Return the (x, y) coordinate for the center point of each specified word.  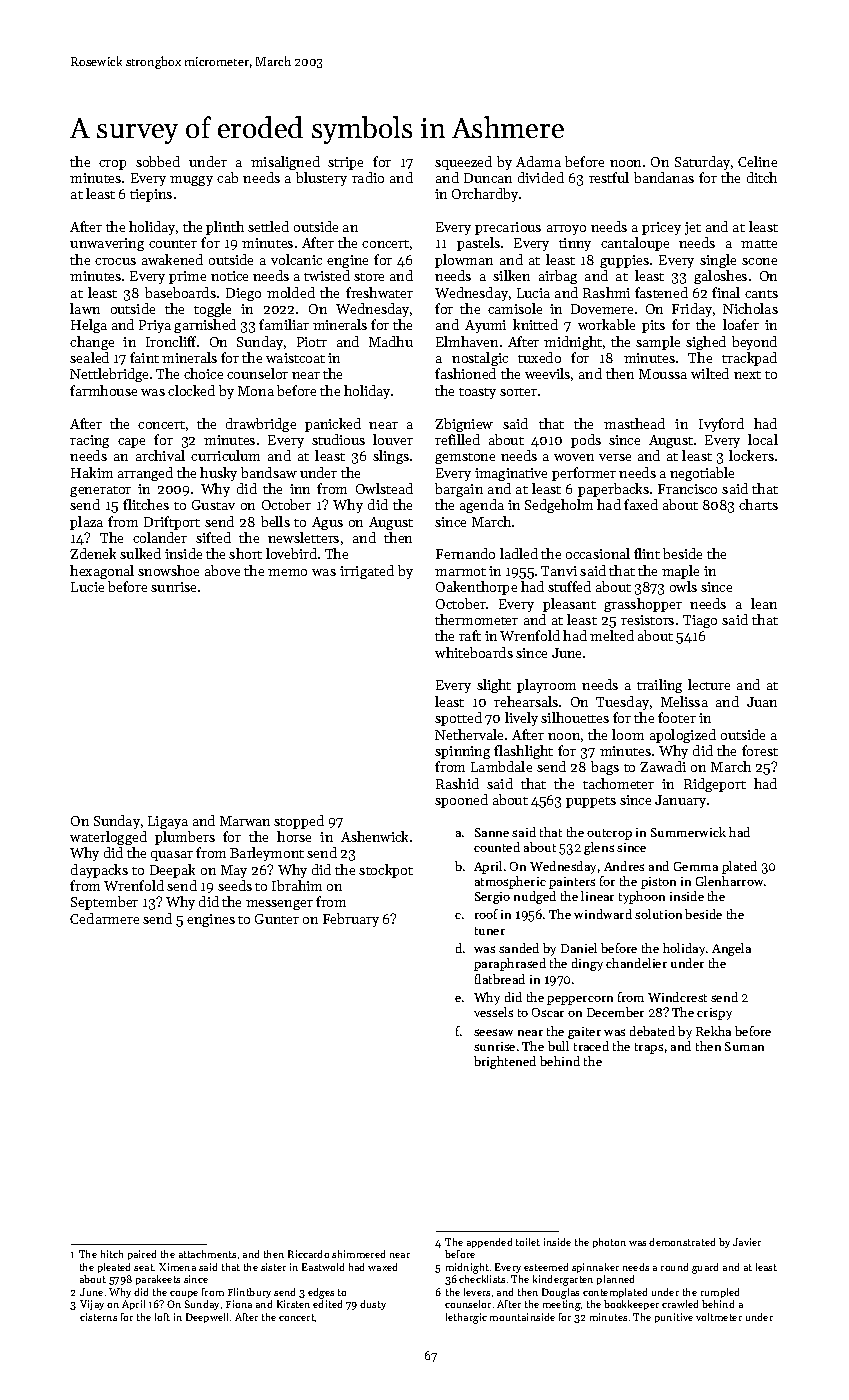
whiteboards (474, 652)
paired (142, 1255)
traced (591, 1046)
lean (764, 603)
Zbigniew (464, 425)
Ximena (177, 1267)
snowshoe (168, 570)
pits (653, 326)
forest (760, 750)
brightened (505, 1062)
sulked (140, 553)
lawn (85, 308)
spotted (458, 719)
